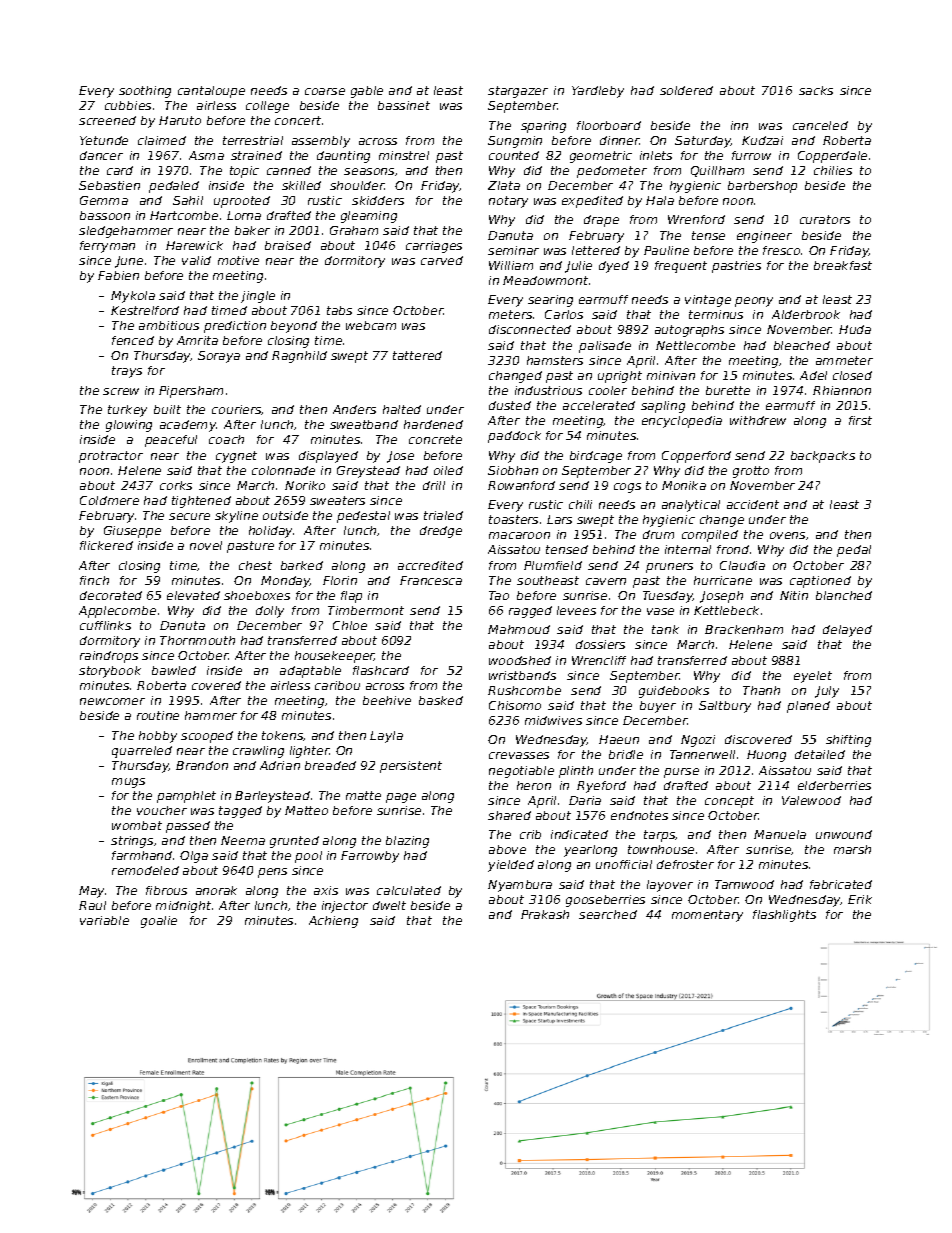 The image size is (952, 1233). I want to click on cavern, so click(606, 581).
